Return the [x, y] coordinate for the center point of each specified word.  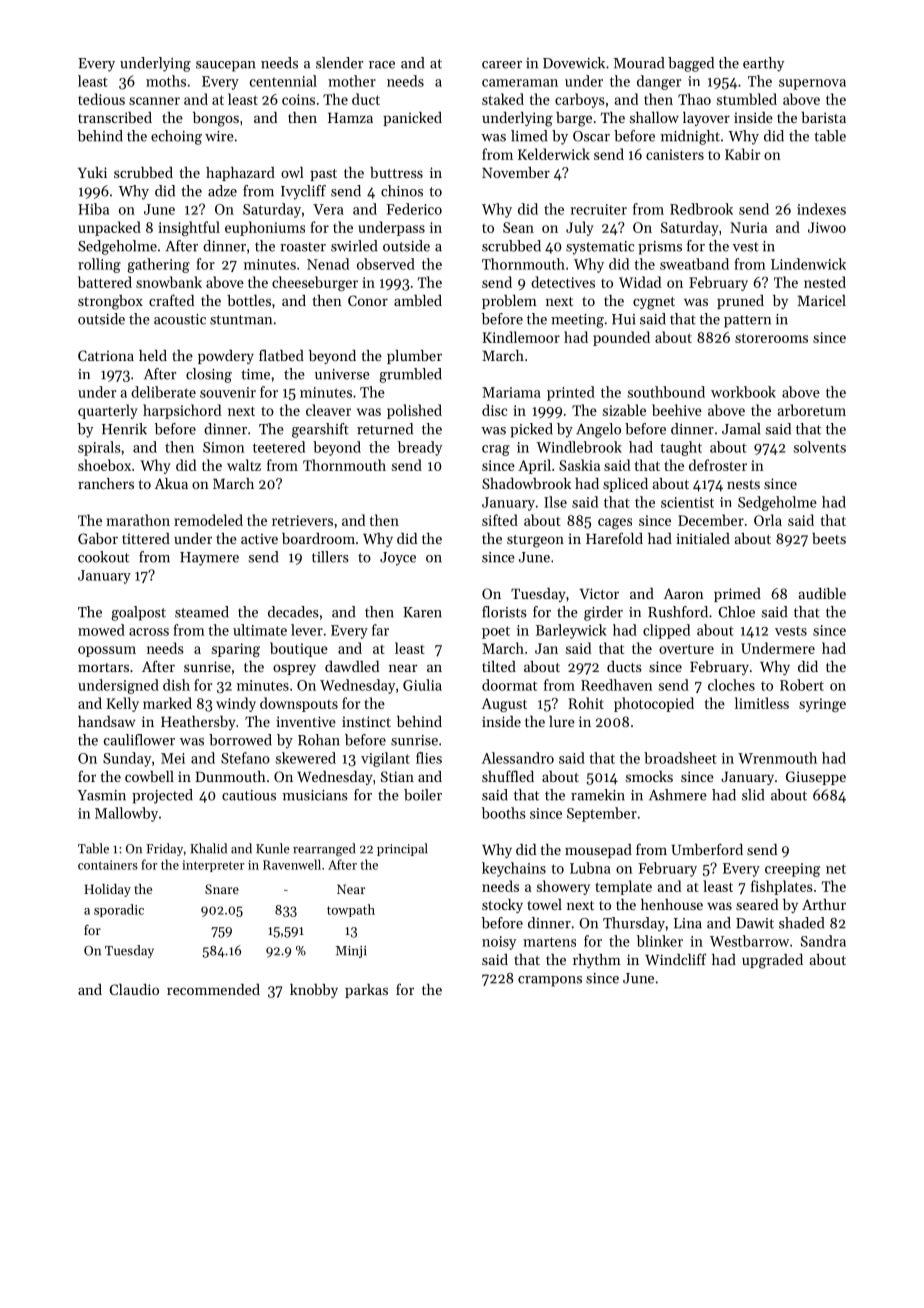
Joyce [398, 559]
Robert [802, 685]
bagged [691, 64]
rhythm [597, 961]
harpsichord [182, 411]
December [711, 520]
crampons [550, 981]
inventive [306, 721]
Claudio [134, 989]
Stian [397, 776]
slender [339, 63]
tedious [101, 99]
